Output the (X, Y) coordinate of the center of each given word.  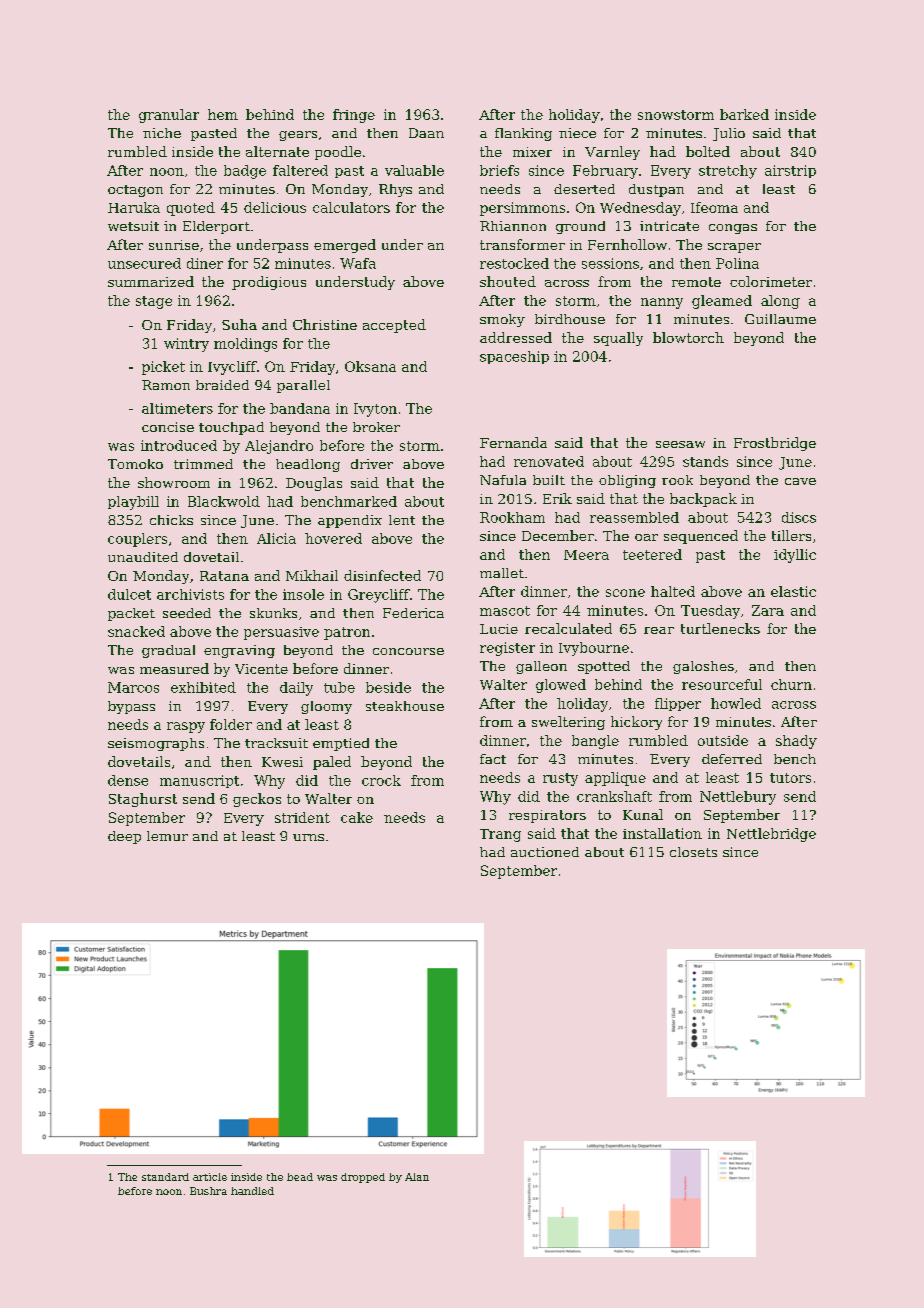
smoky (502, 320)
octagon (135, 191)
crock (381, 780)
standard (165, 1177)
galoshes (703, 667)
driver (372, 464)
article (210, 1177)
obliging (627, 481)
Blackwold (224, 501)
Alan (417, 1177)
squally (618, 339)
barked (744, 114)
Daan (426, 133)
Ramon (166, 385)
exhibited (203, 687)
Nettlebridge (771, 835)
